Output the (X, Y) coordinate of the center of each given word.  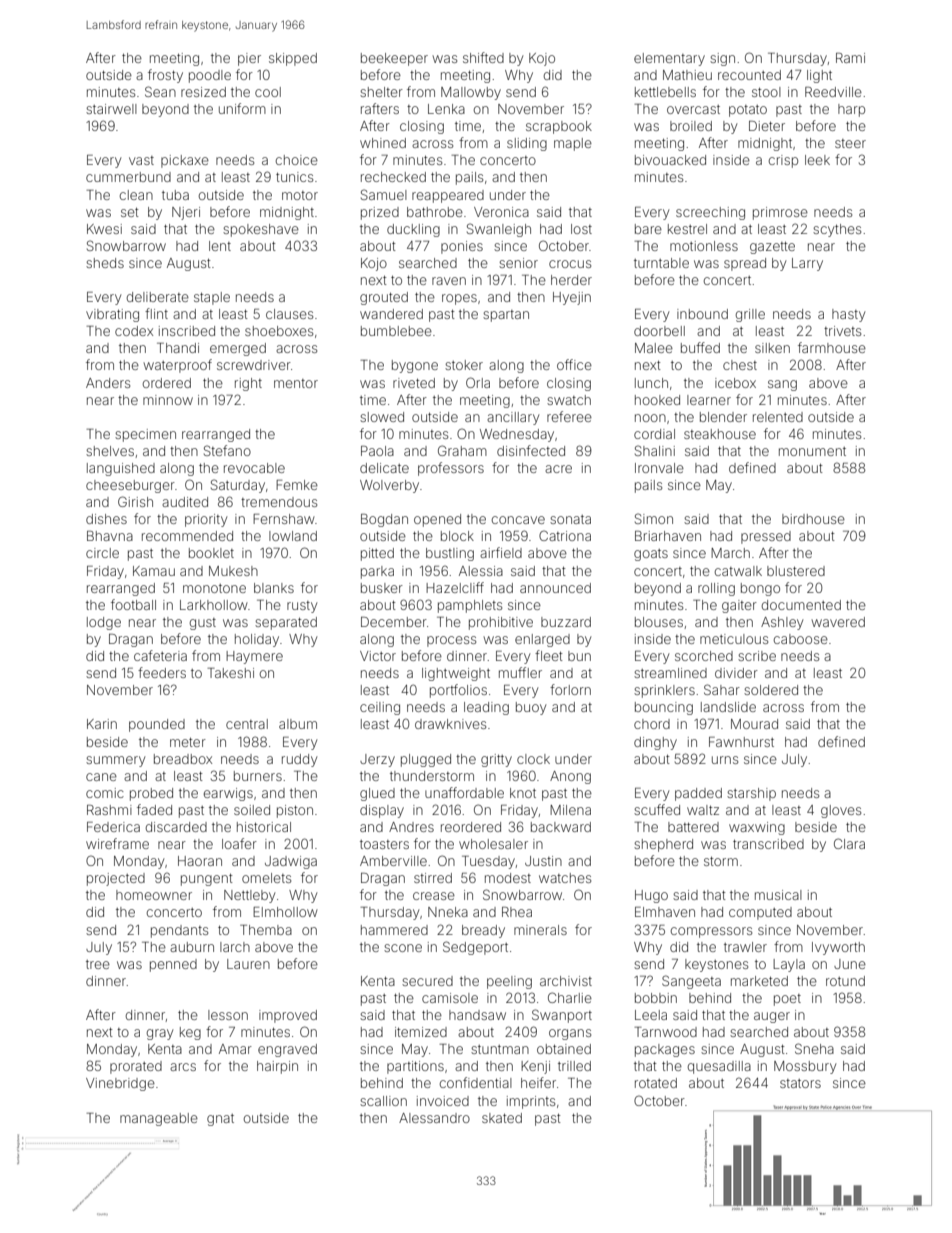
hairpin (277, 1067)
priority (206, 520)
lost (581, 229)
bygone (415, 366)
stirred (433, 878)
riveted (414, 383)
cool (268, 92)
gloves (841, 811)
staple (212, 298)
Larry (807, 264)
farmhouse (832, 347)
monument (812, 451)
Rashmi (109, 810)
